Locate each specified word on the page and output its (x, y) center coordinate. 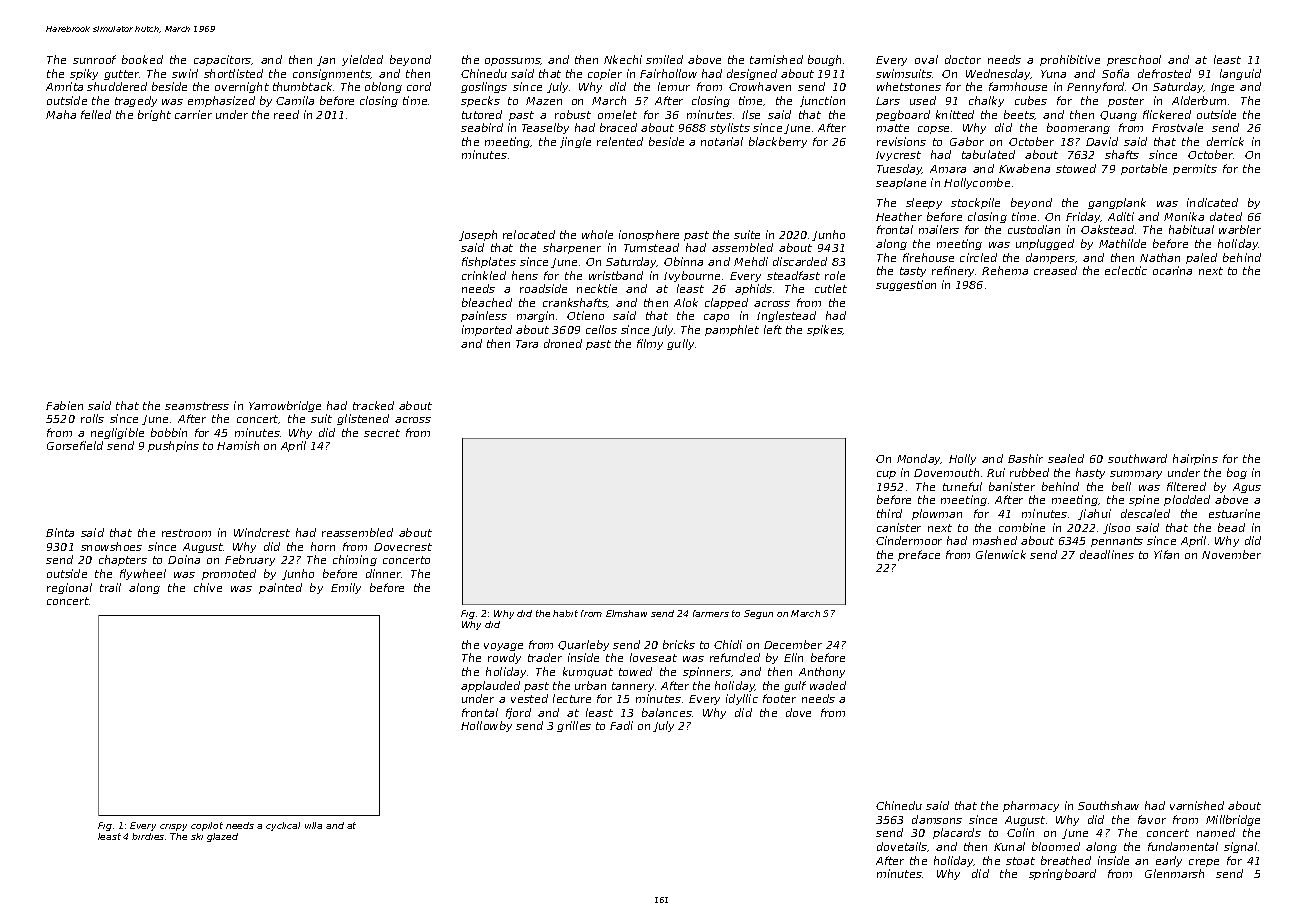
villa (313, 825)
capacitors (223, 60)
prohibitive (1070, 60)
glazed (222, 837)
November (1231, 554)
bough (824, 60)
